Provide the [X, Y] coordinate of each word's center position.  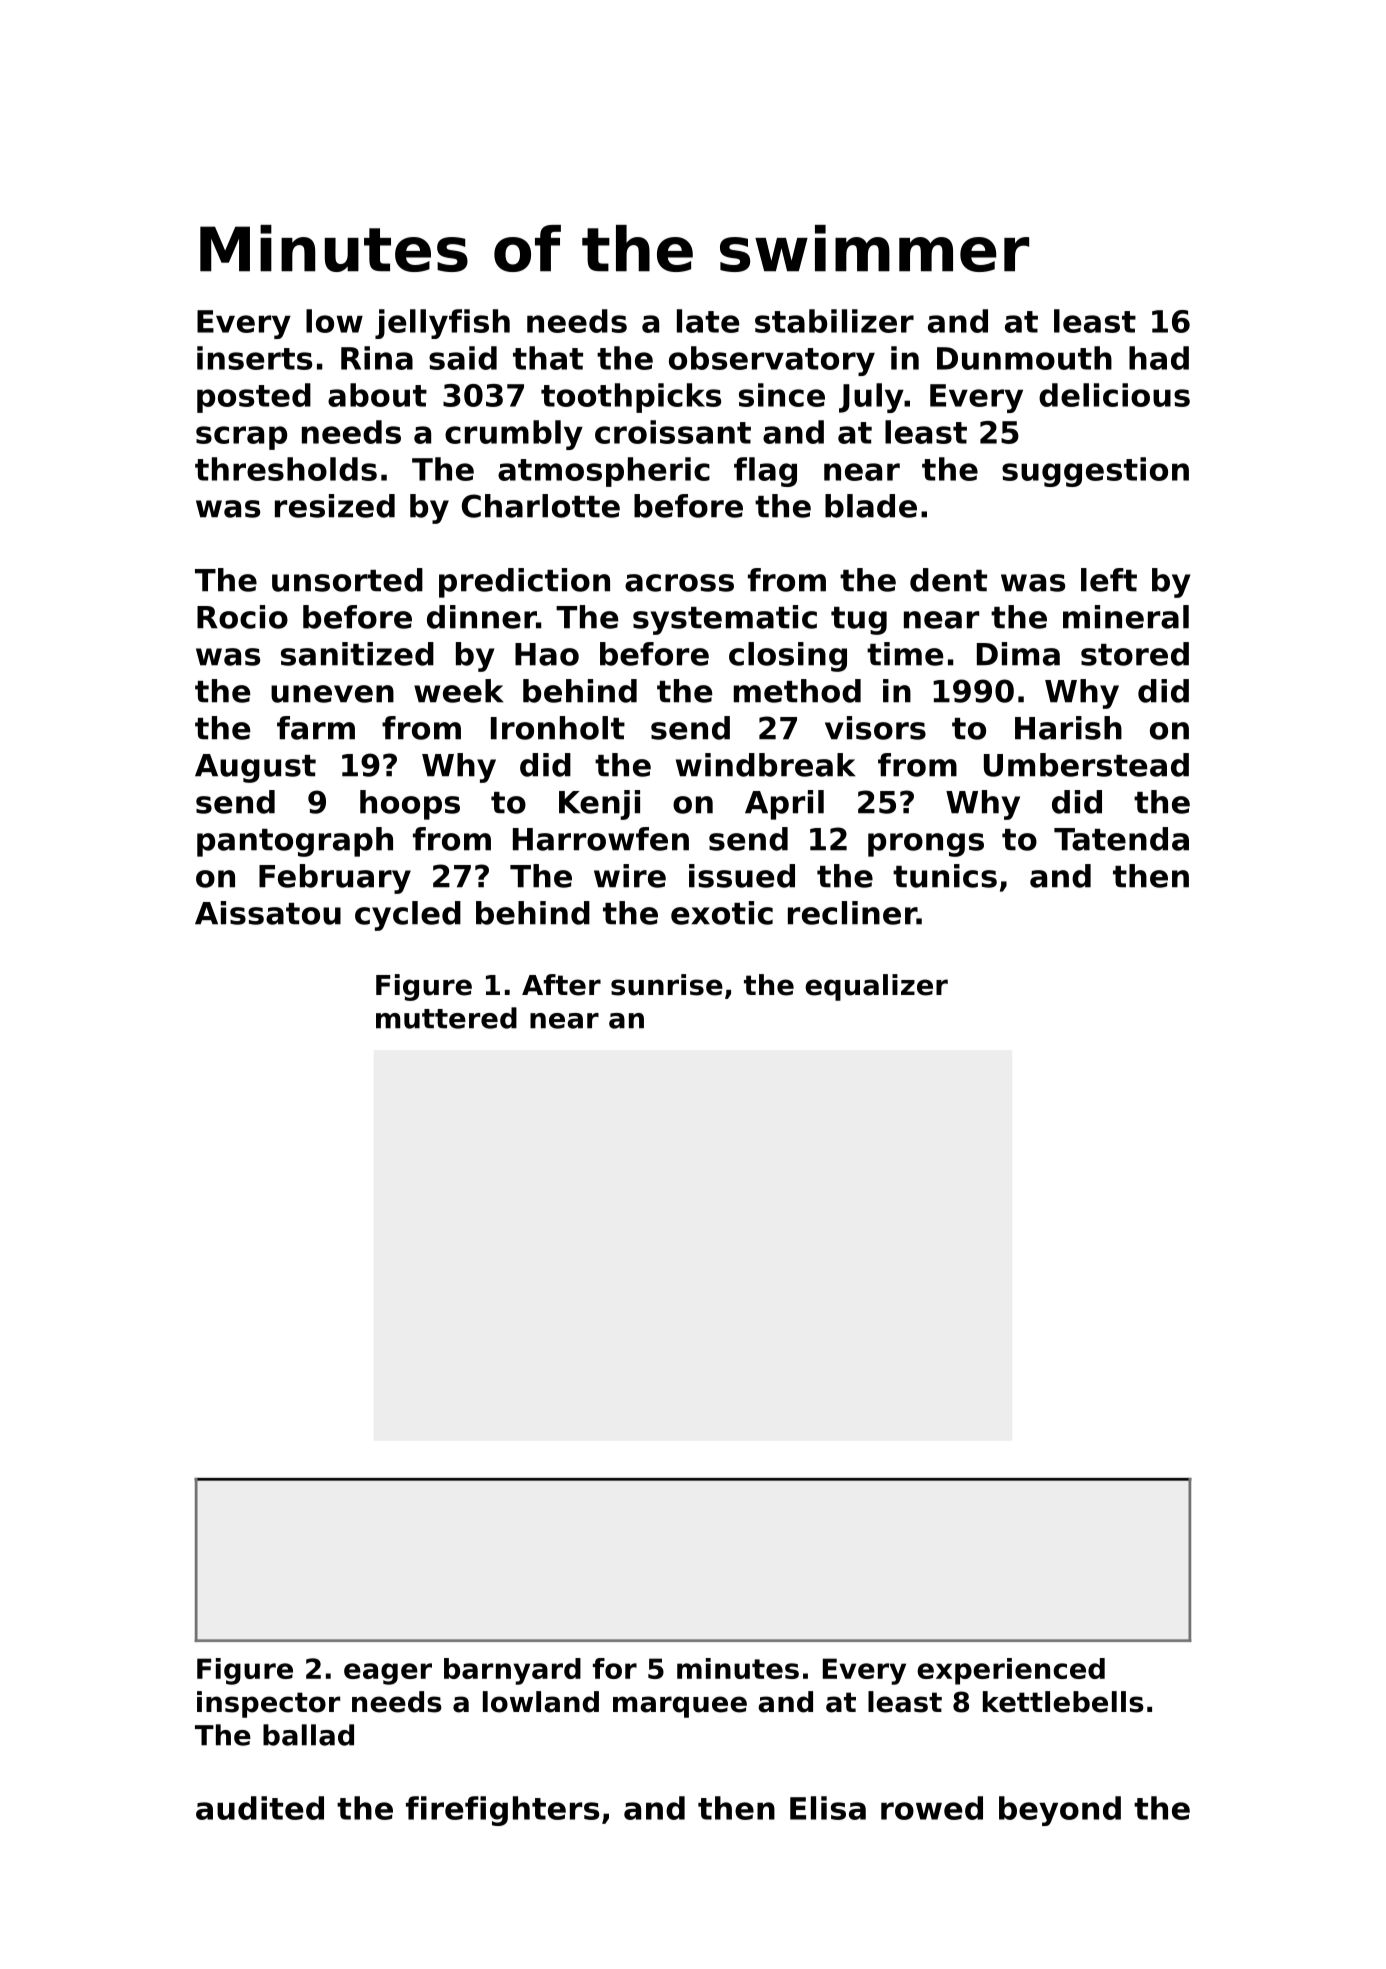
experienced [1011, 1671]
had [1159, 358]
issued [742, 876]
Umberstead [1086, 765]
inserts [254, 358]
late [708, 321]
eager [388, 1674]
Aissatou [268, 913]
